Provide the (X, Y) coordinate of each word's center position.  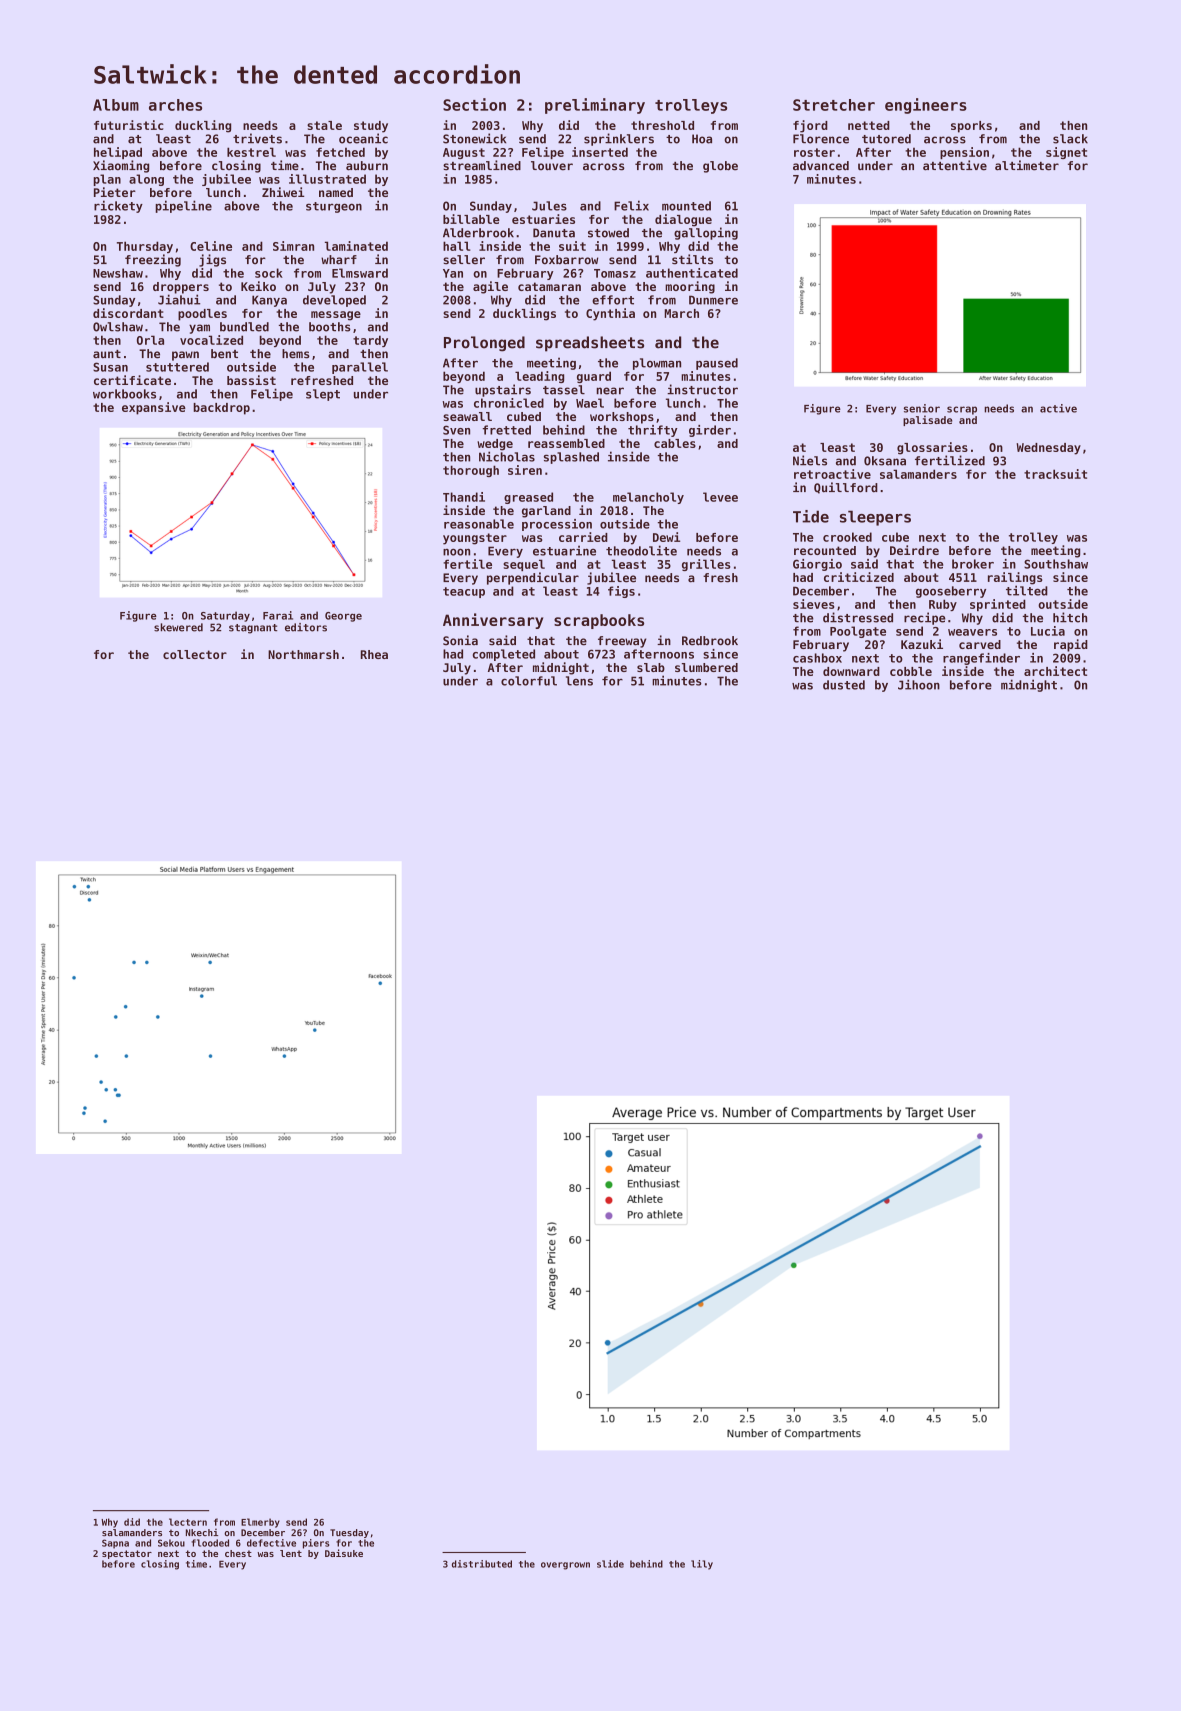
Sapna (115, 1544)
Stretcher (834, 105)
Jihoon (919, 684)
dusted (844, 685)
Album (116, 105)
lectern (188, 1522)
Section (474, 104)
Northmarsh (303, 654)
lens (579, 681)
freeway (622, 642)
